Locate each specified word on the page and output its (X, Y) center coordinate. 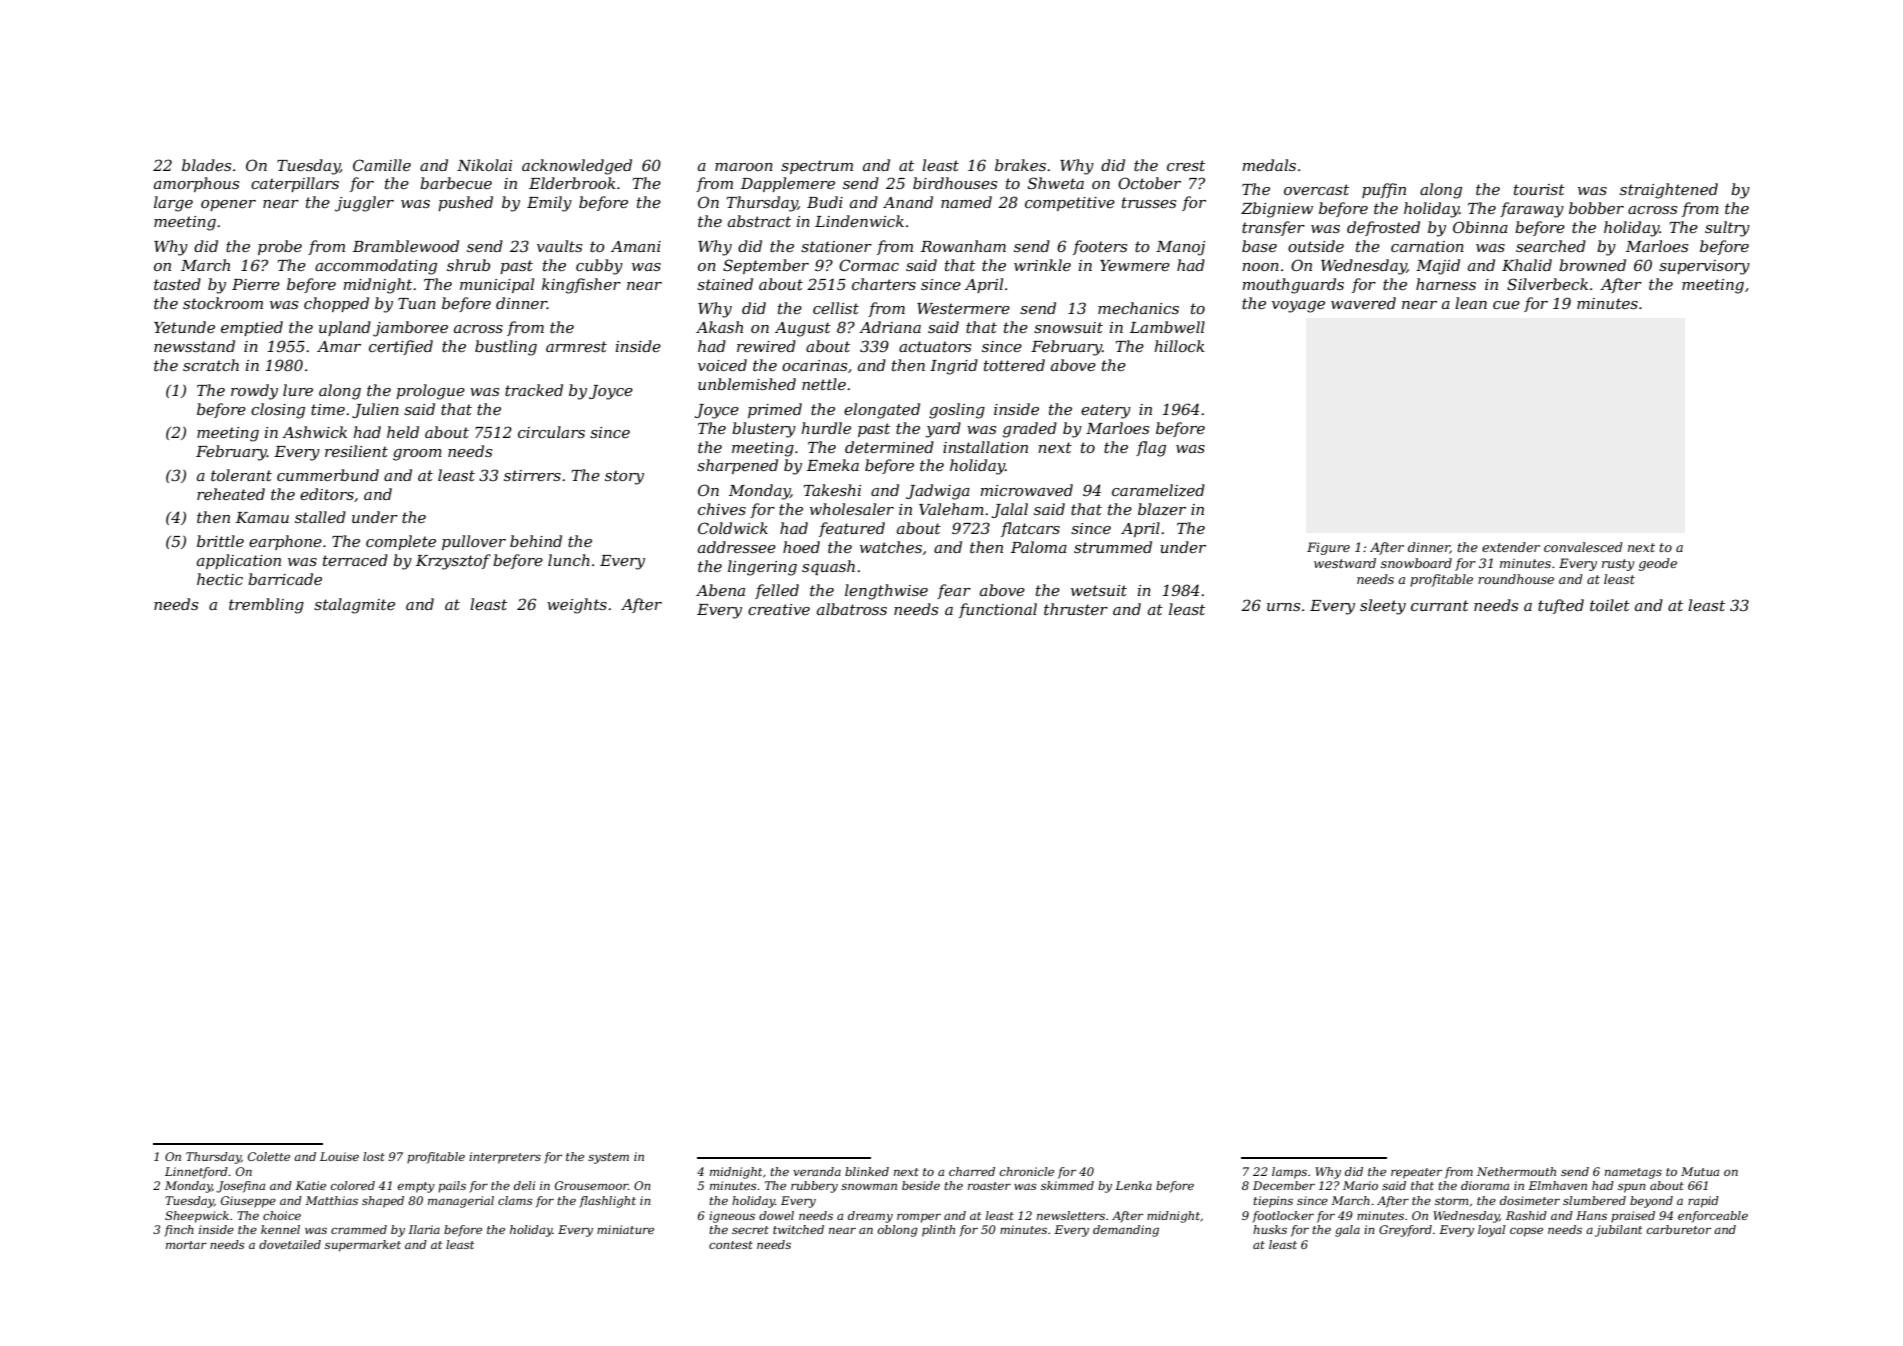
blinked (867, 1171)
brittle (220, 541)
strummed (1113, 547)
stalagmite (354, 606)
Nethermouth (1516, 1171)
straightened (1669, 191)
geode (1658, 564)
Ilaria (424, 1229)
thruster (1076, 609)
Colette (269, 1156)
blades (206, 165)
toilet (1610, 605)
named (966, 202)
